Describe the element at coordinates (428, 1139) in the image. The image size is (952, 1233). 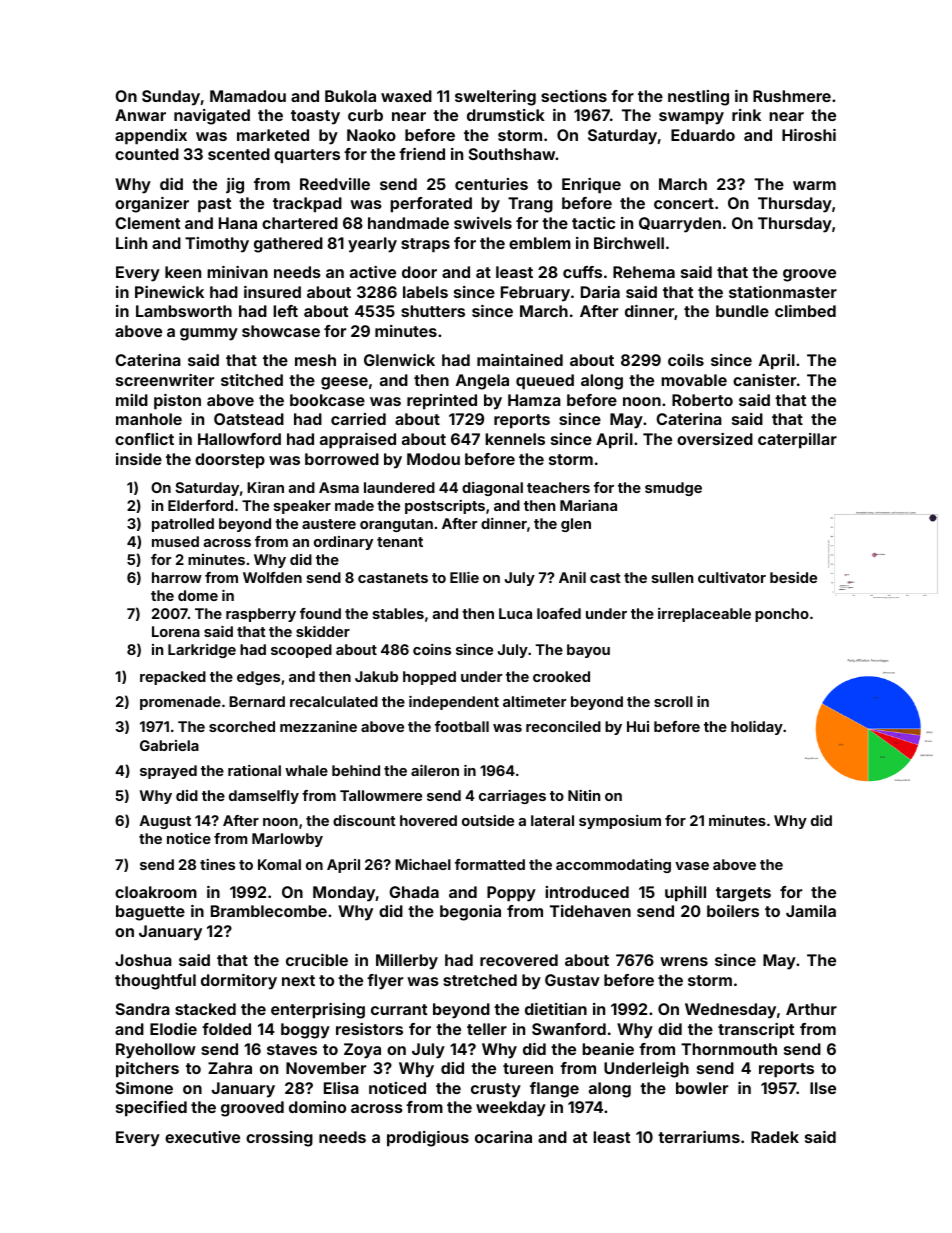
I see `prodigious` at that location.
